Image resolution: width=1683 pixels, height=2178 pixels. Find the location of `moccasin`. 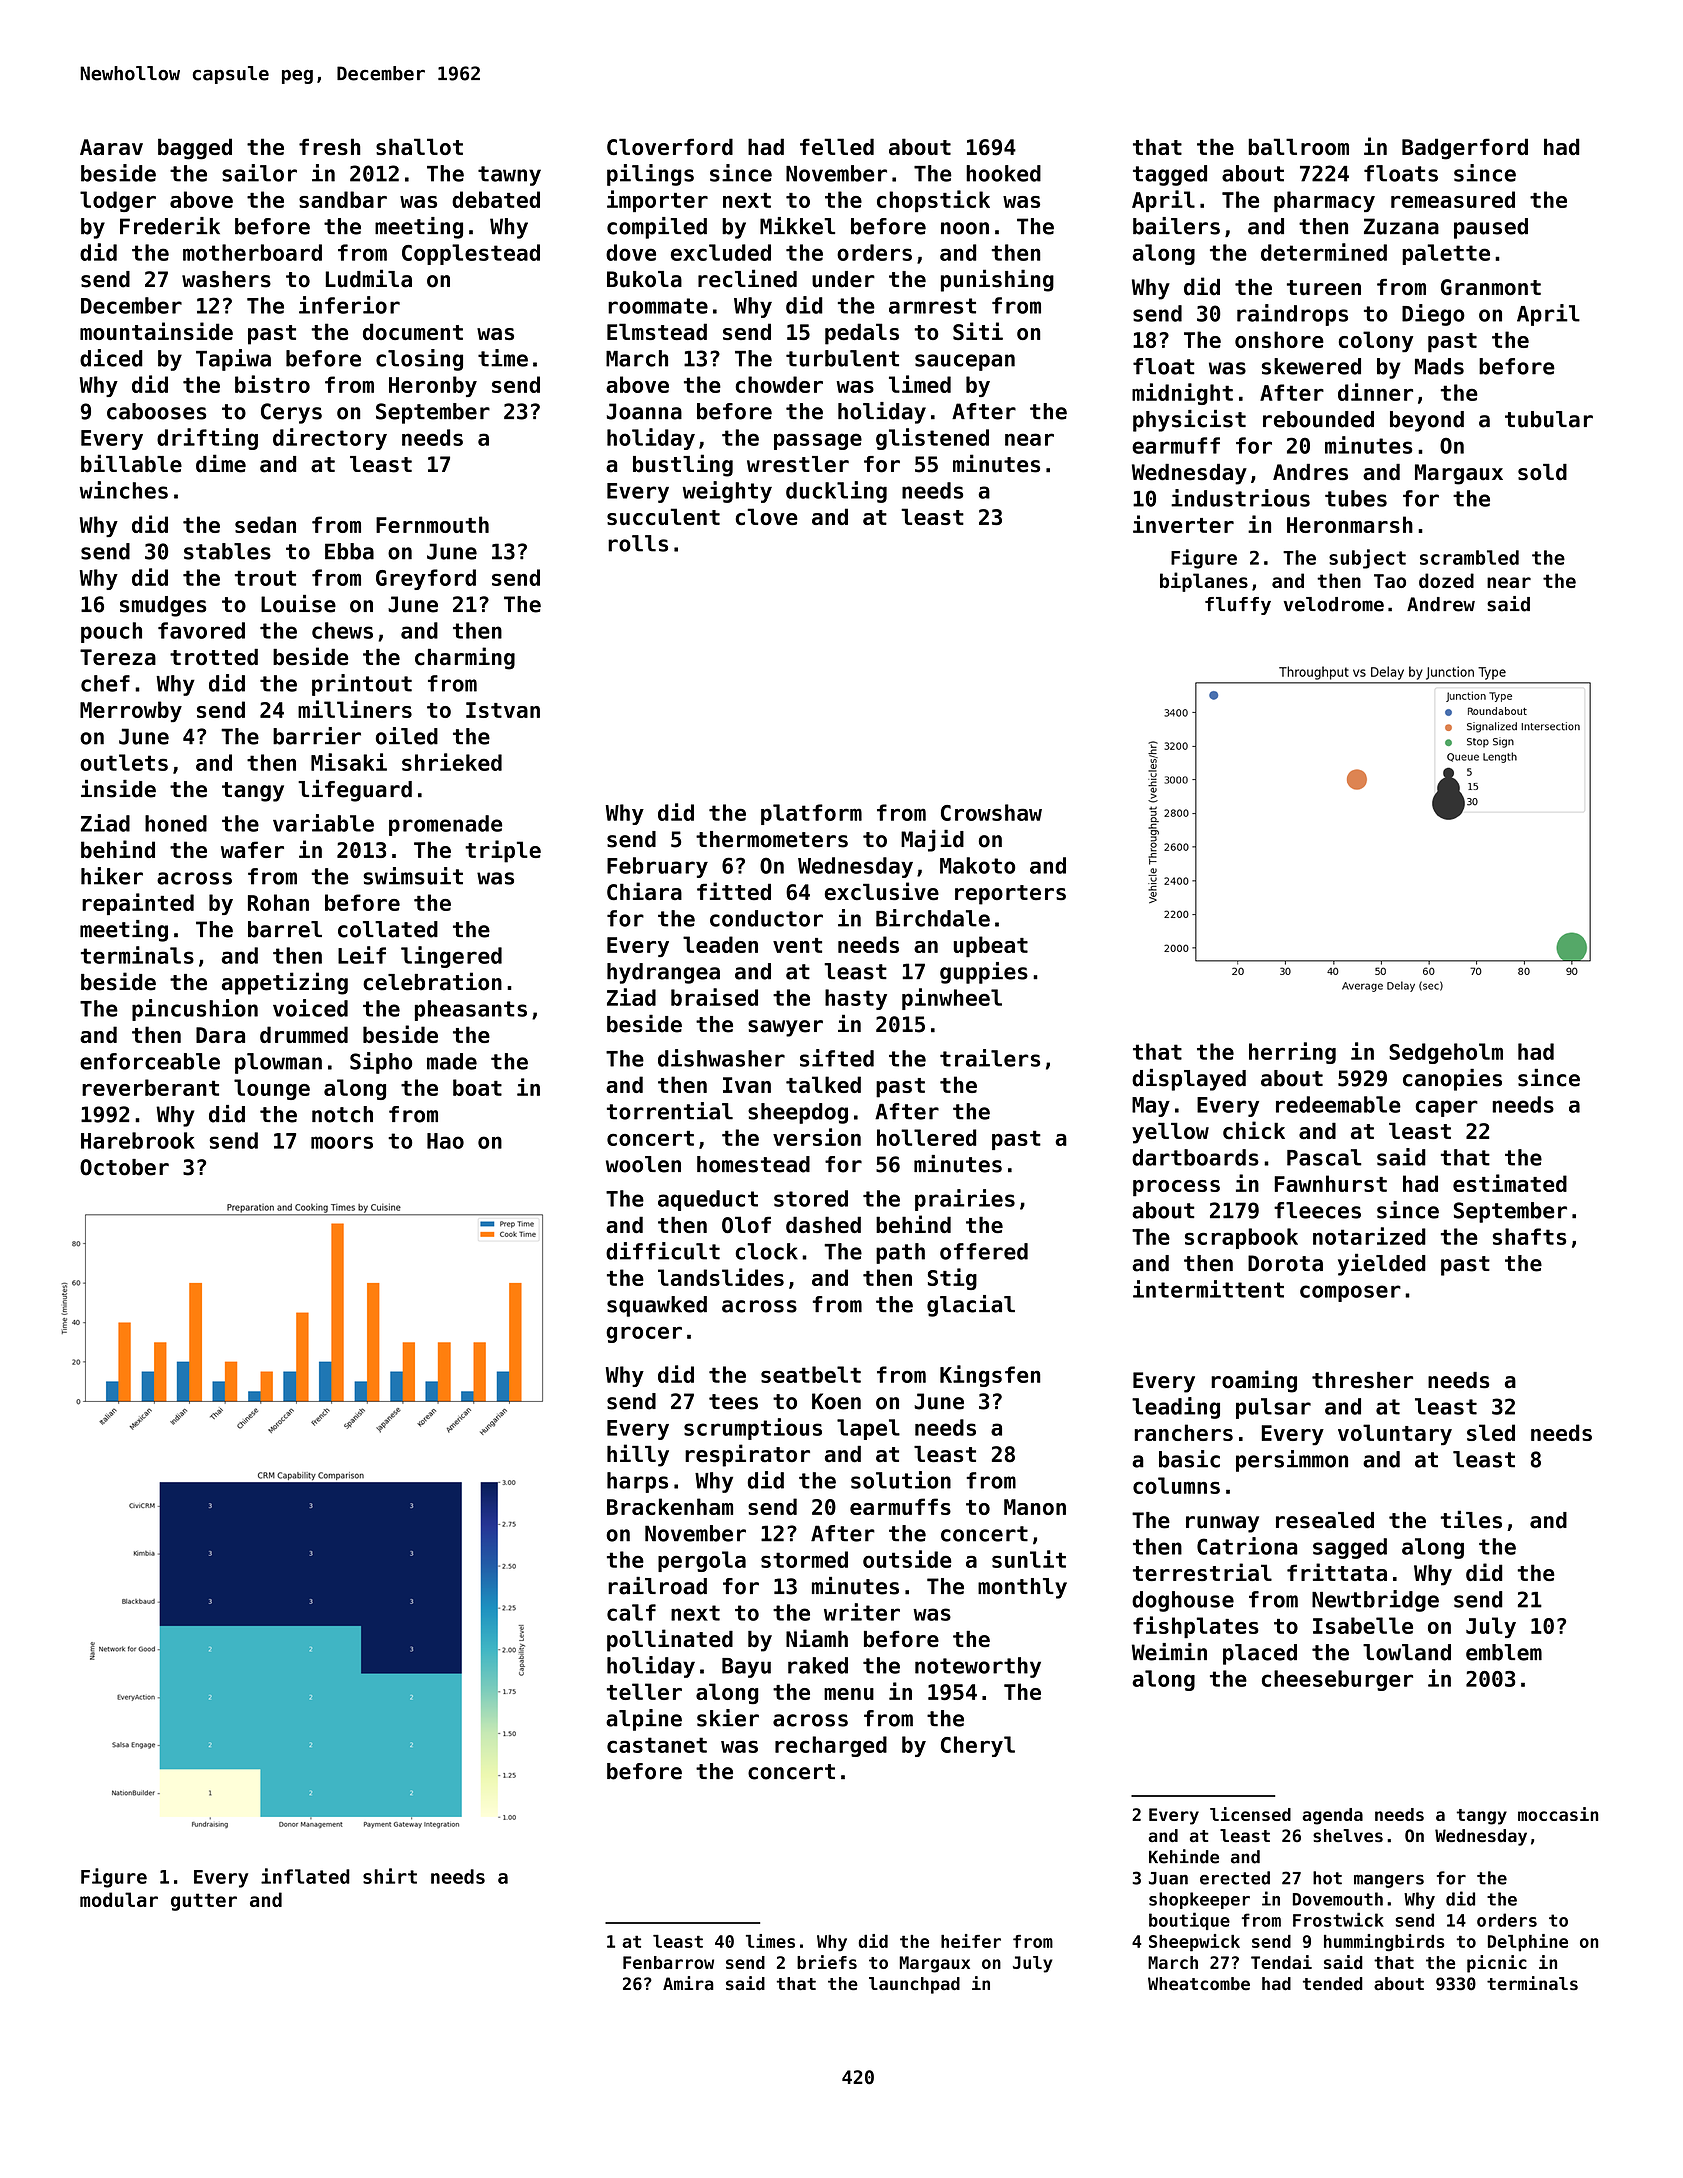

moccasin is located at coordinates (1558, 1814).
